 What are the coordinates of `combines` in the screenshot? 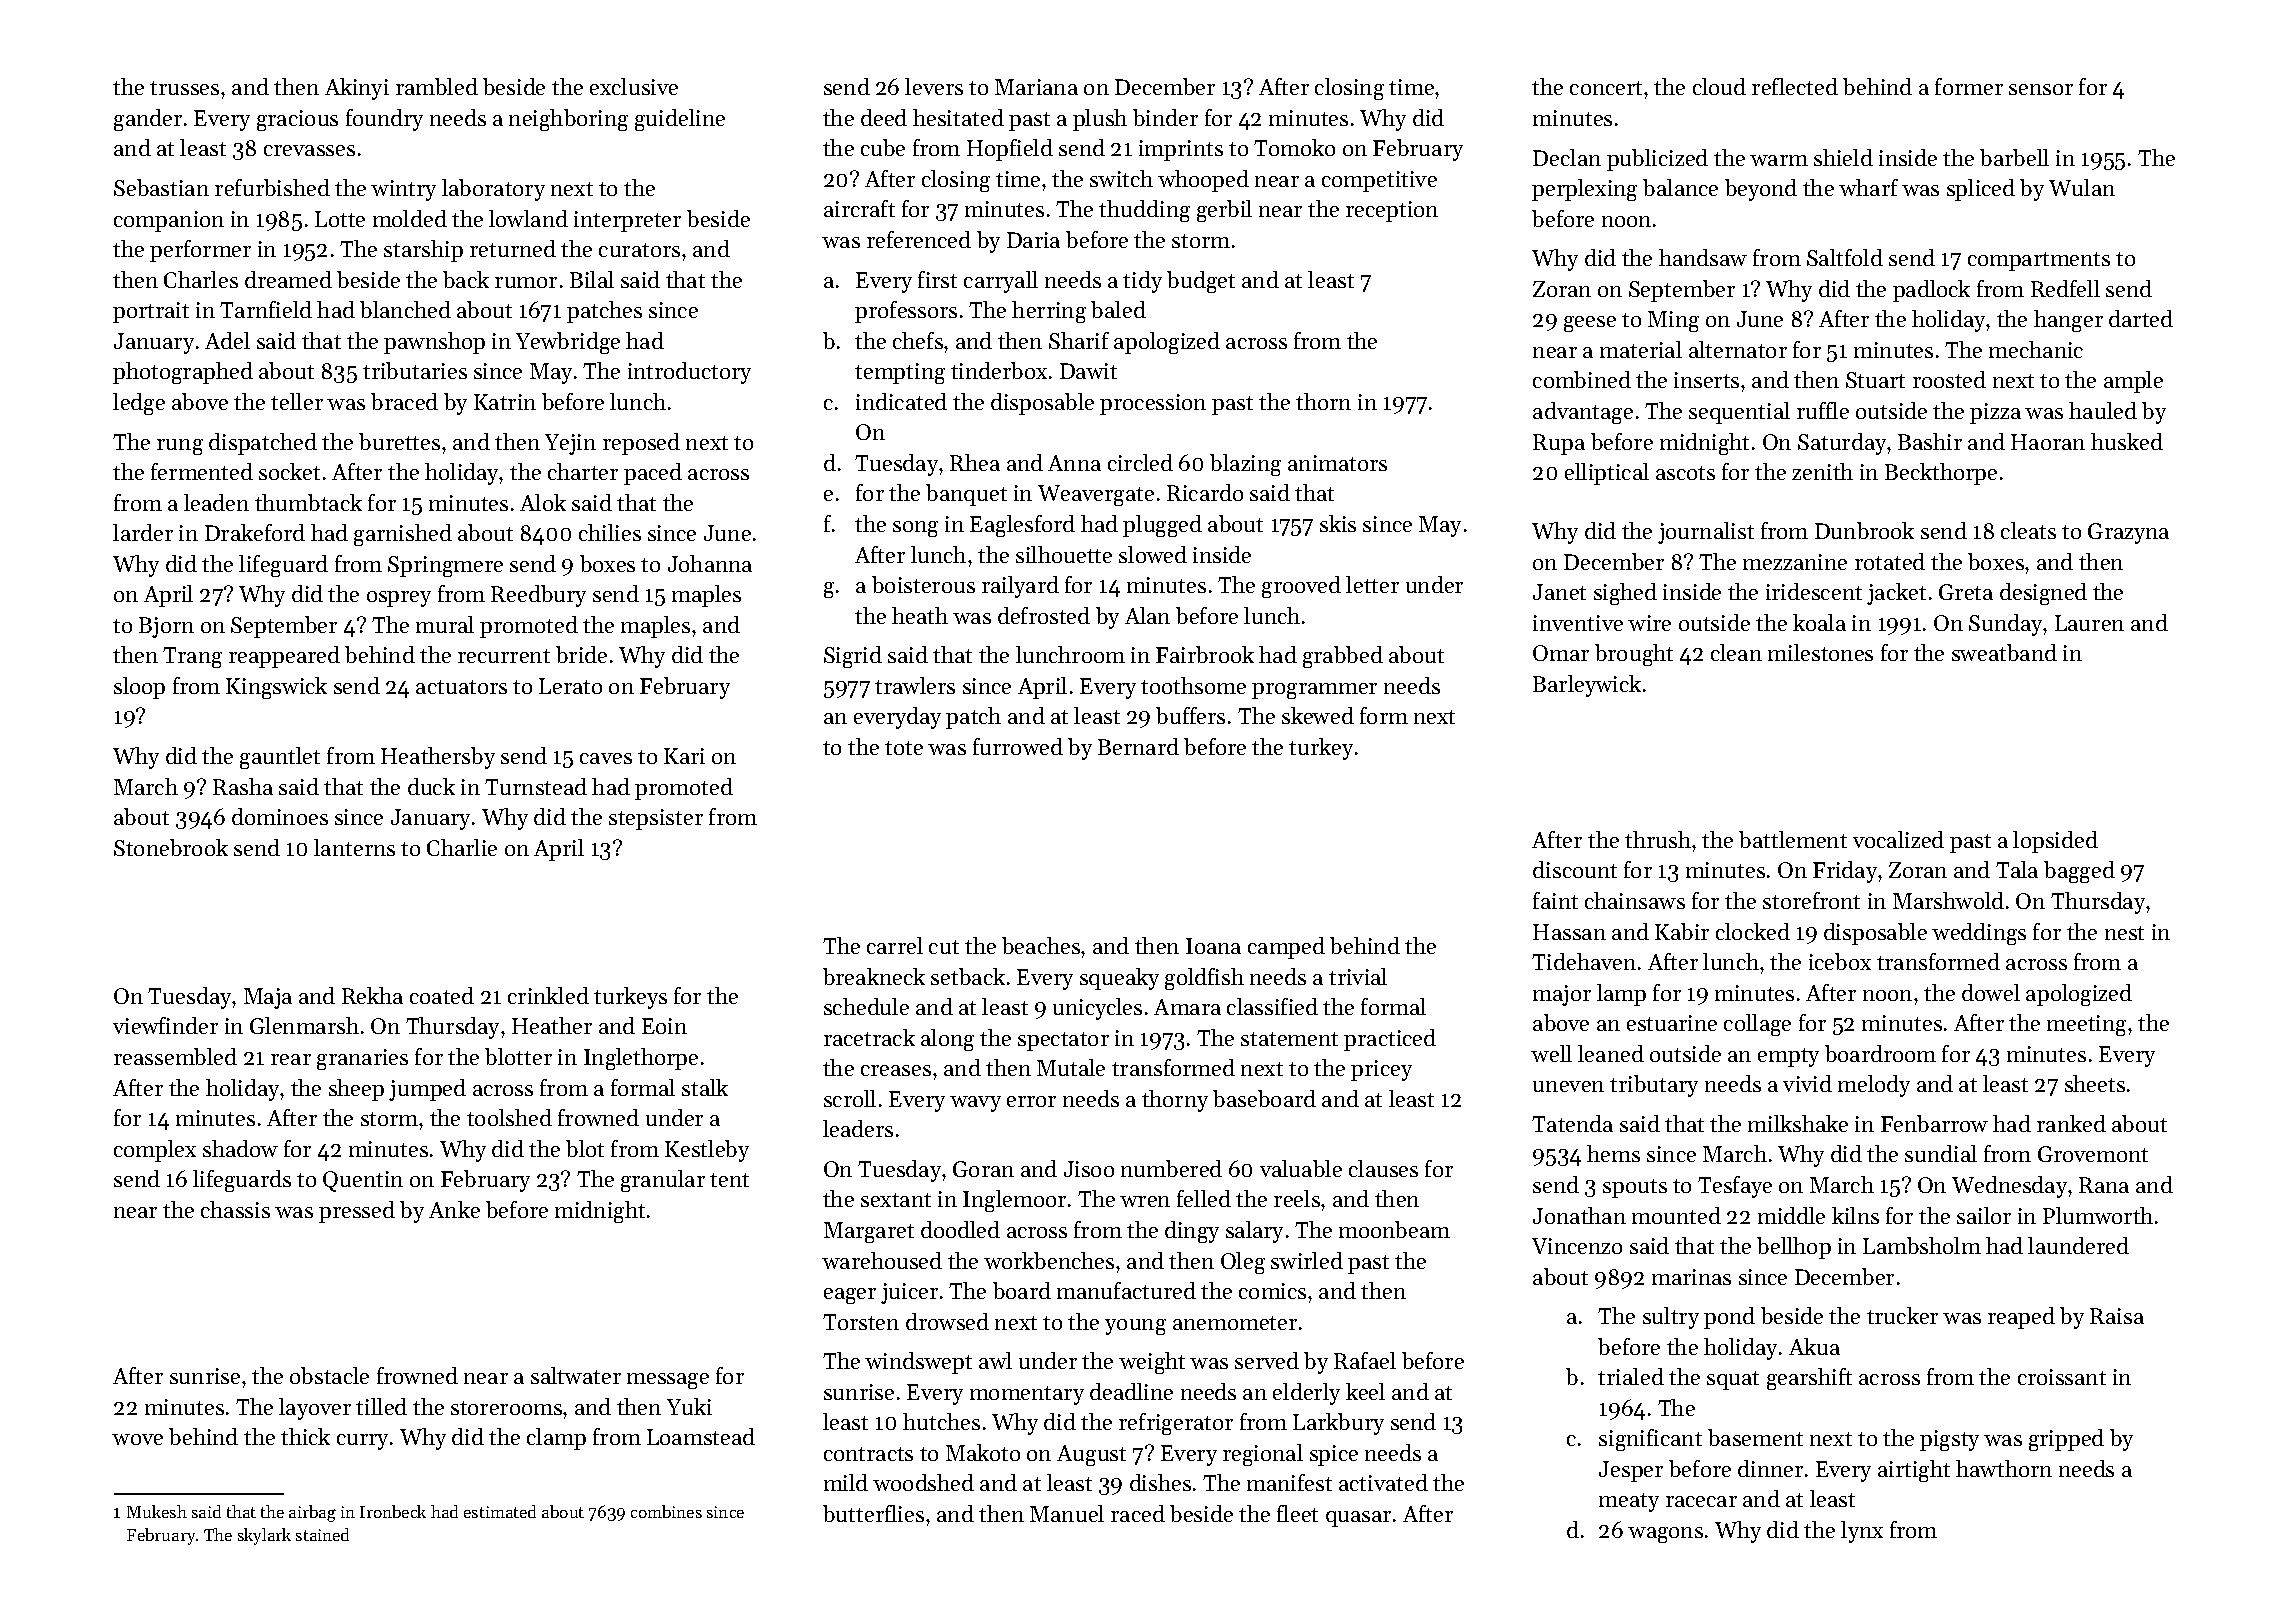 It's located at (666, 1511).
